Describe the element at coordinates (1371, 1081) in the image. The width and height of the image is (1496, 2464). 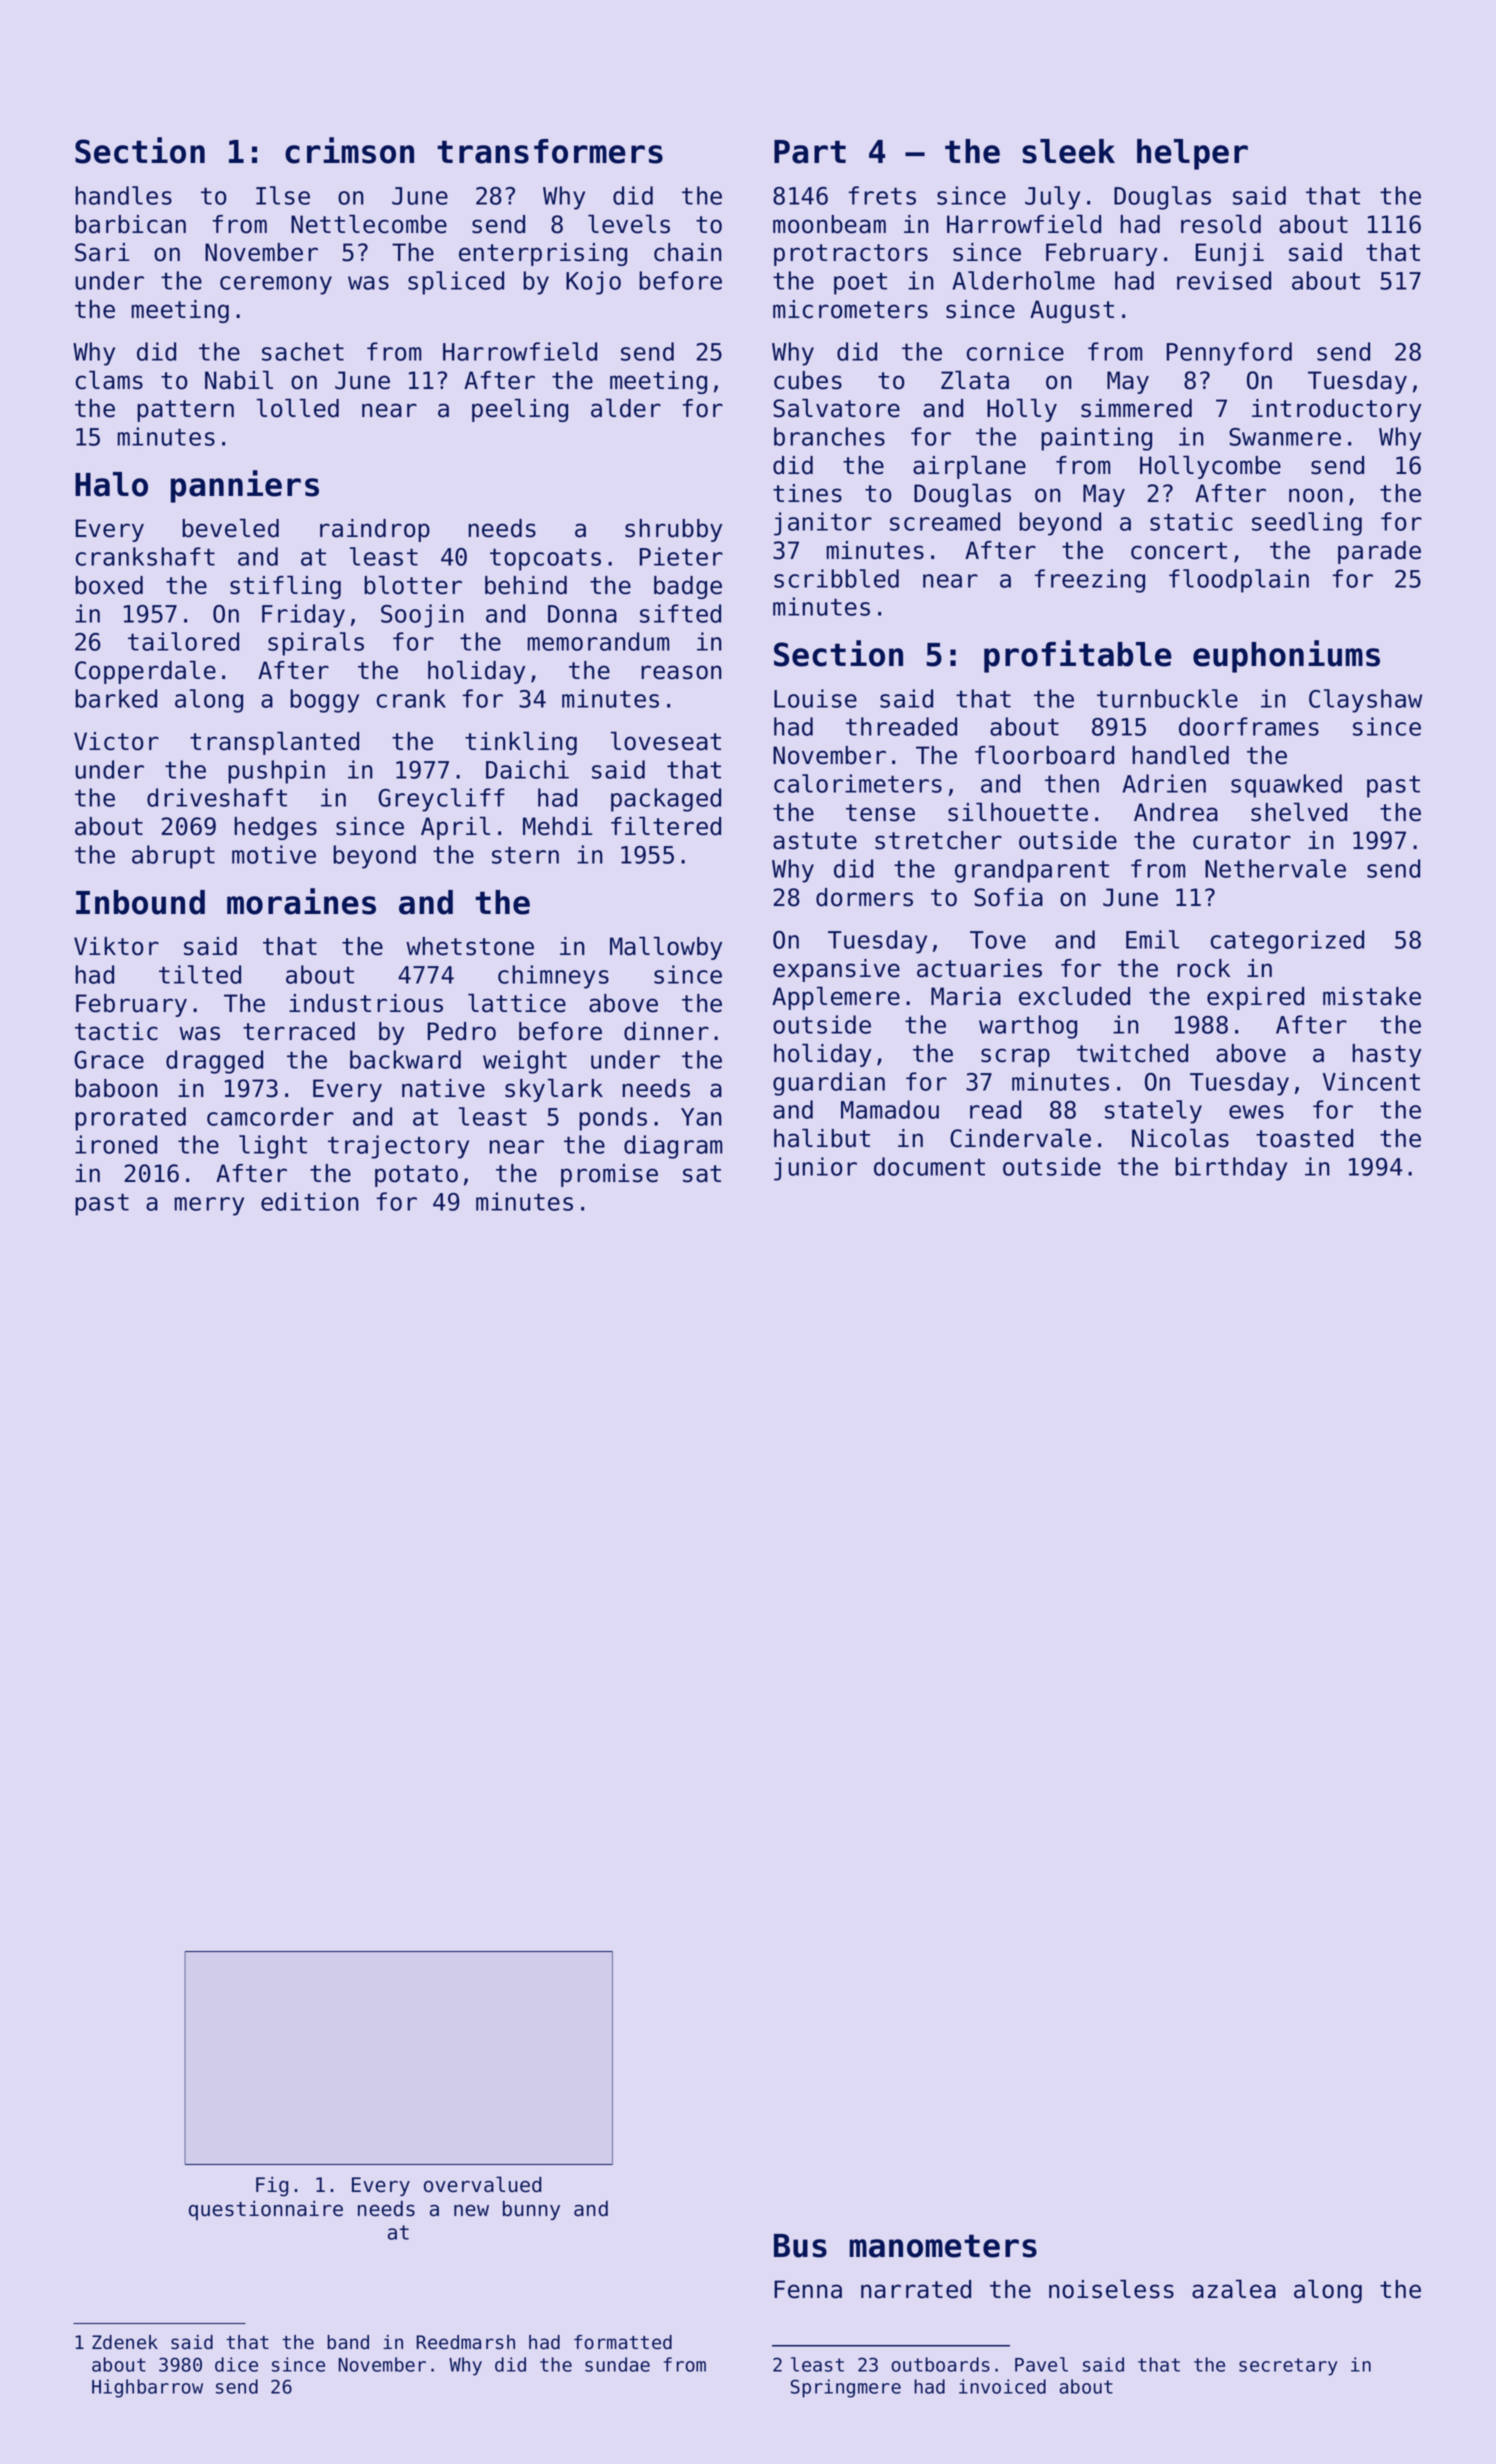
I see `Vincent` at that location.
